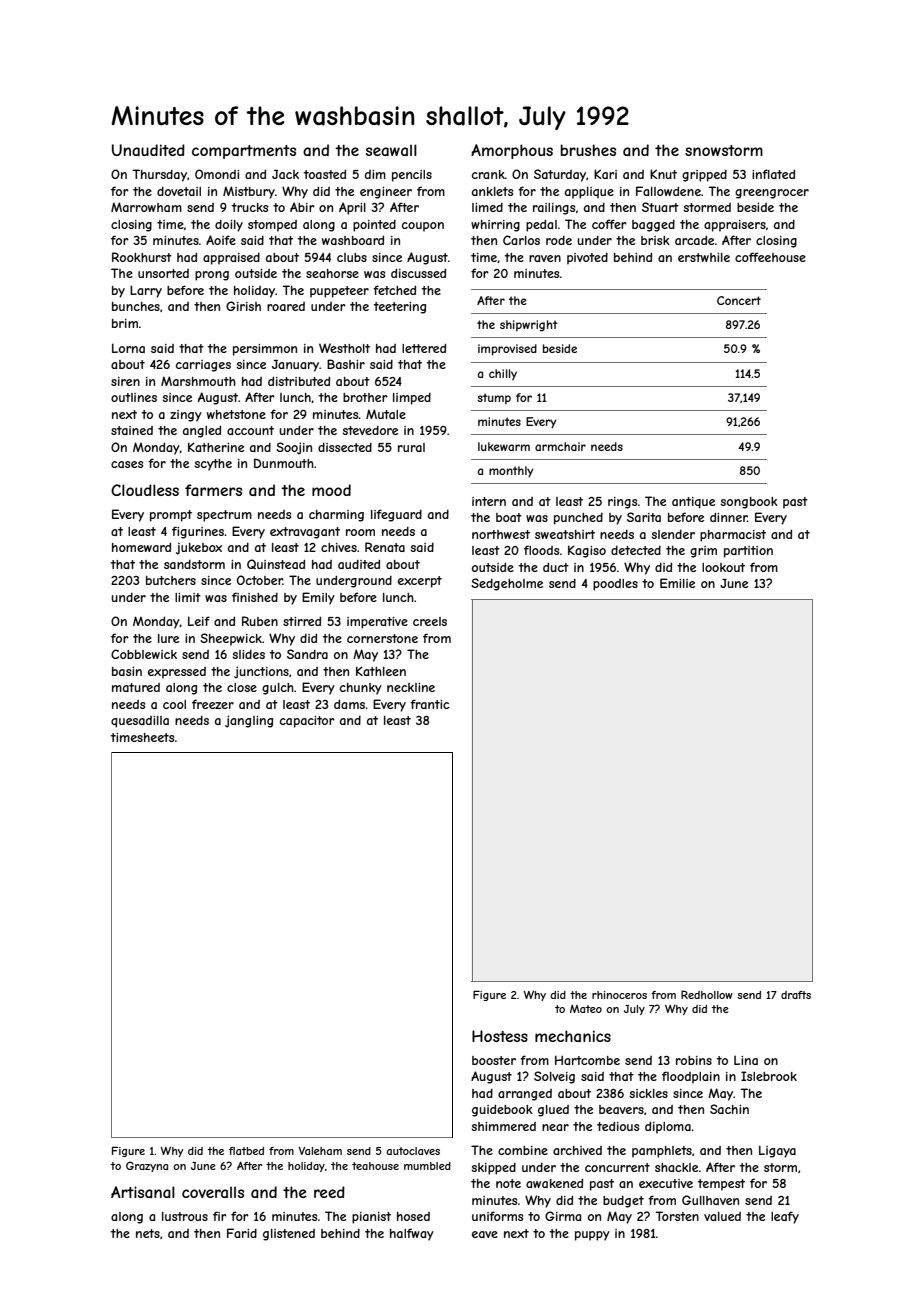 Image resolution: width=924 pixels, height=1308 pixels. I want to click on slender, so click(673, 534).
